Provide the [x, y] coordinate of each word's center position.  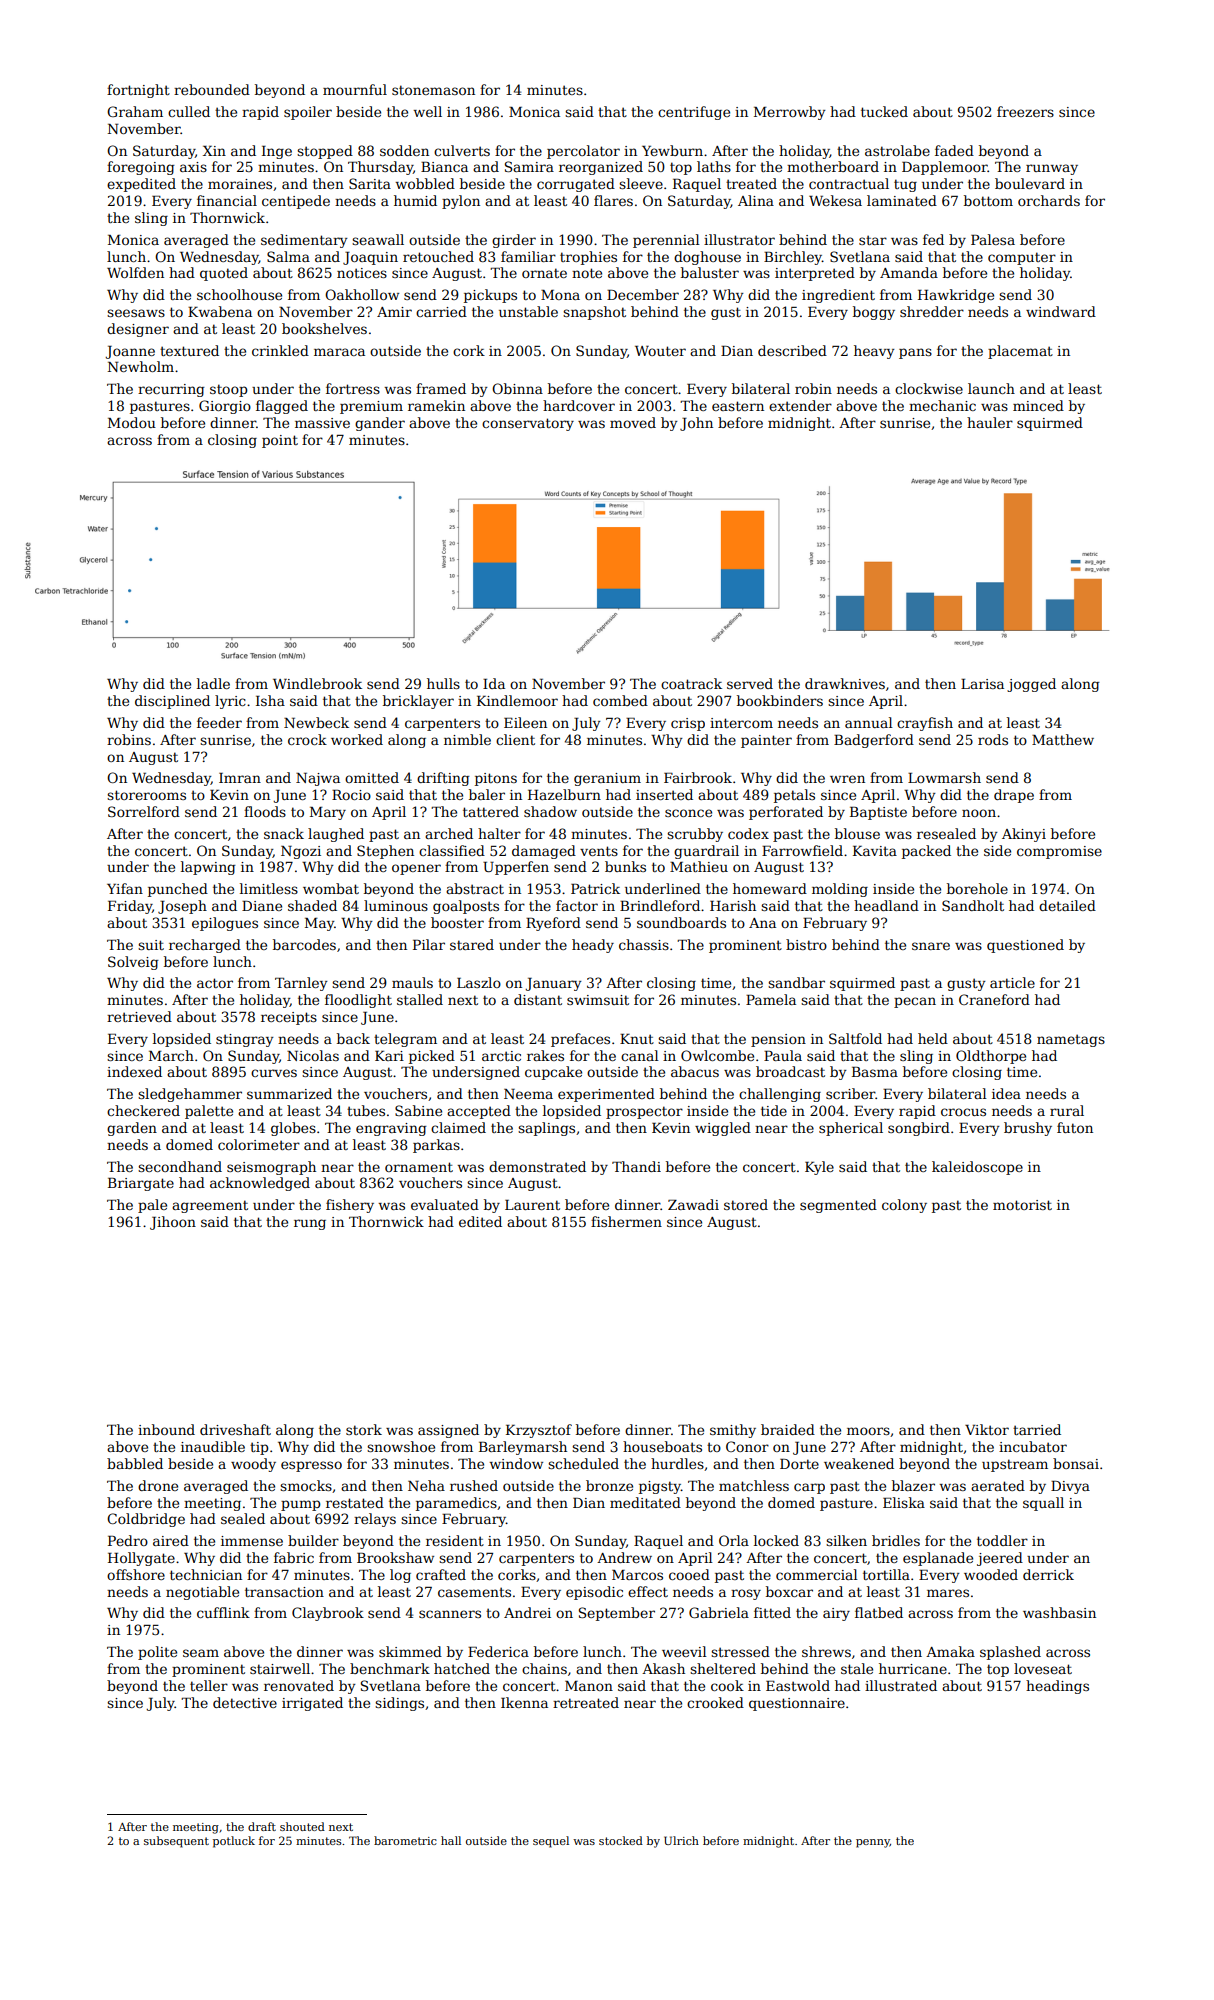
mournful [355, 89]
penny [873, 1843]
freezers [1025, 111]
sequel [551, 1842]
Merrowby [790, 113]
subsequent [176, 1842]
